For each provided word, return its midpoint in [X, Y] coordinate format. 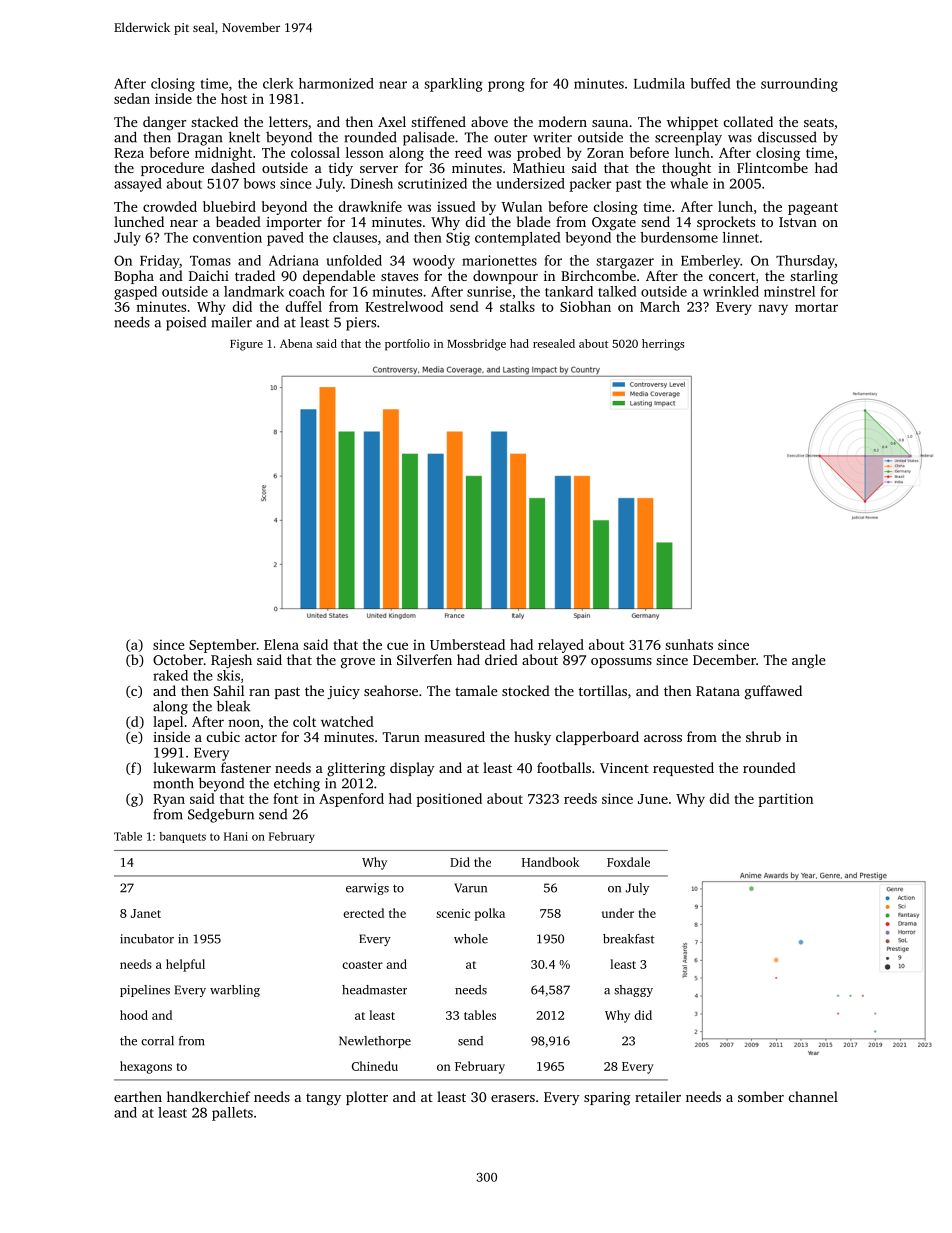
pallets [232, 1114]
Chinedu [375, 1066]
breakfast [629, 939]
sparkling [453, 85]
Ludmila [659, 83]
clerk [278, 83]
